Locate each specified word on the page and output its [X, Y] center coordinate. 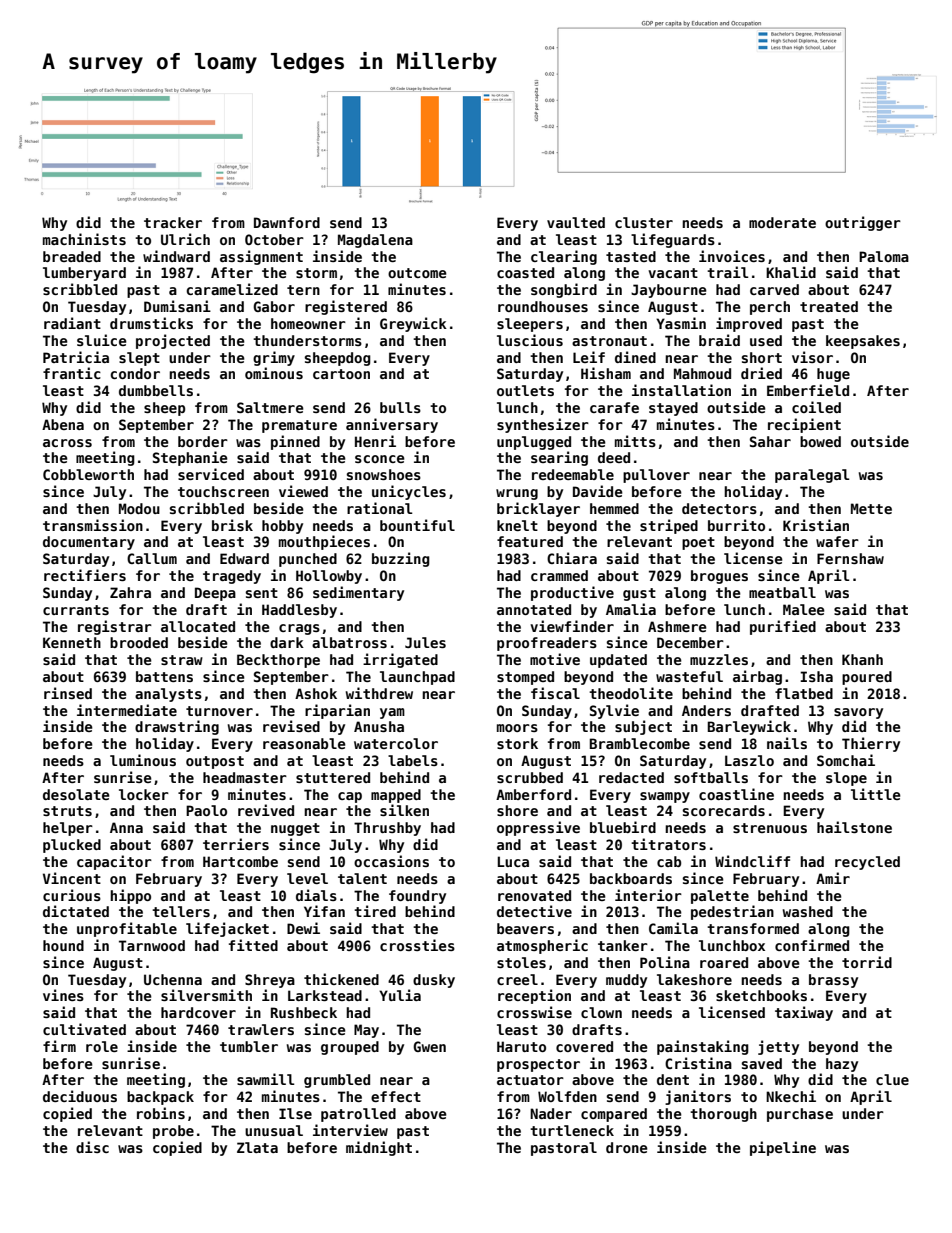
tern [303, 290]
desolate [76, 794]
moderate [782, 222]
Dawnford [287, 222]
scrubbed [530, 777]
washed [808, 911]
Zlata [257, 1147]
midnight [379, 1148]
